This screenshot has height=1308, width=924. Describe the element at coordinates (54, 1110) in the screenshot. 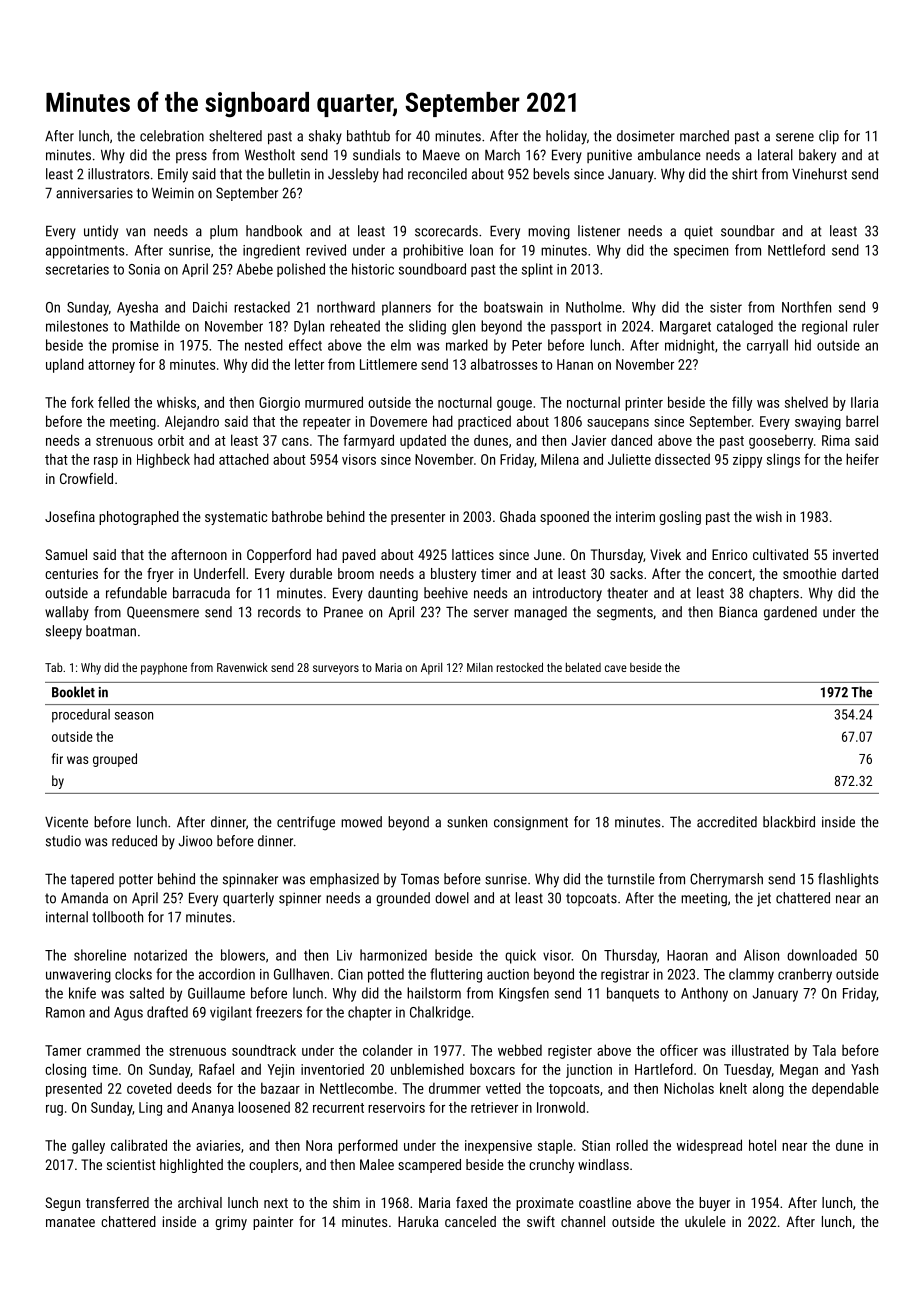

I see `rug` at that location.
